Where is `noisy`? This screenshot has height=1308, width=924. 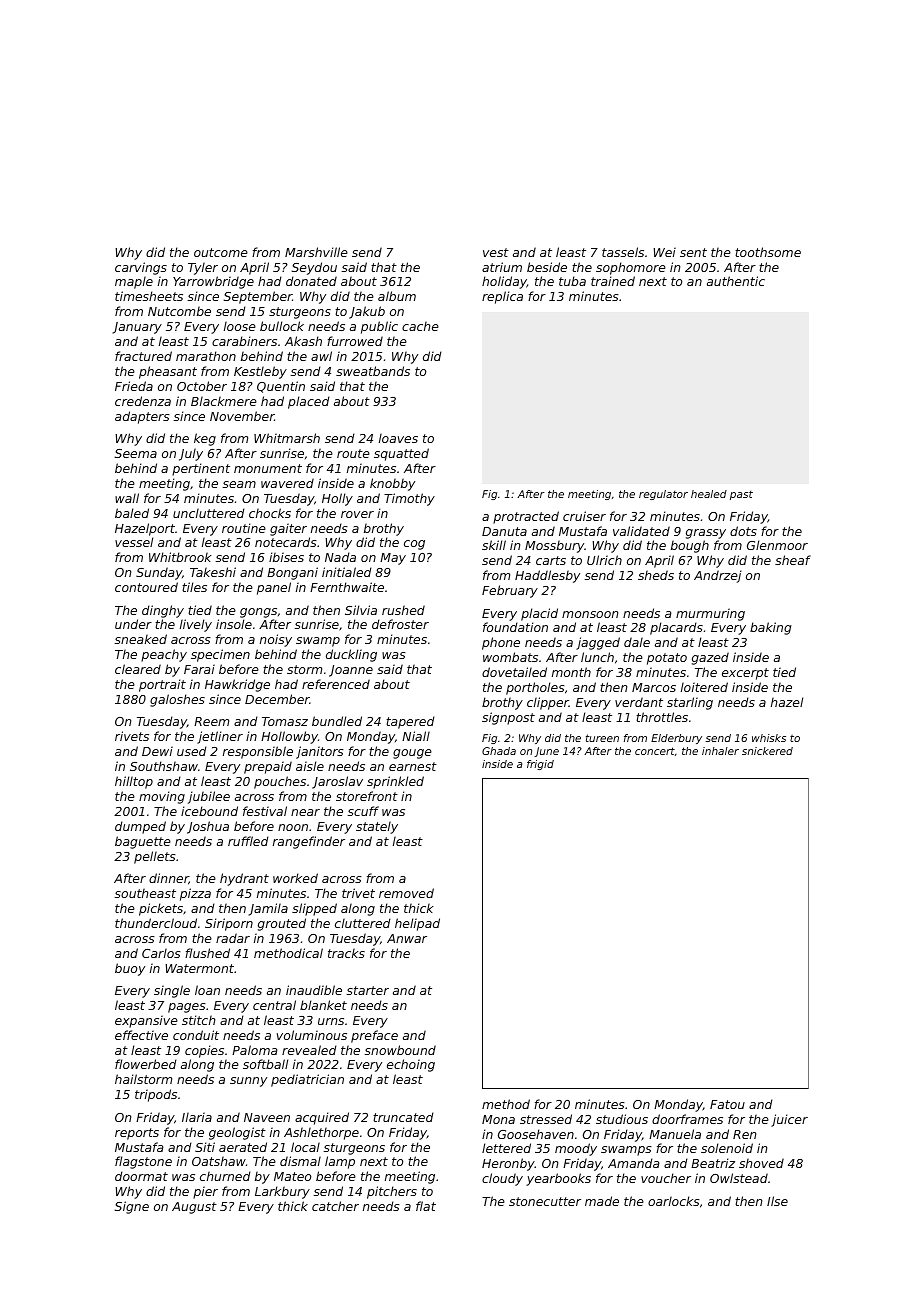
noisy is located at coordinates (276, 640).
